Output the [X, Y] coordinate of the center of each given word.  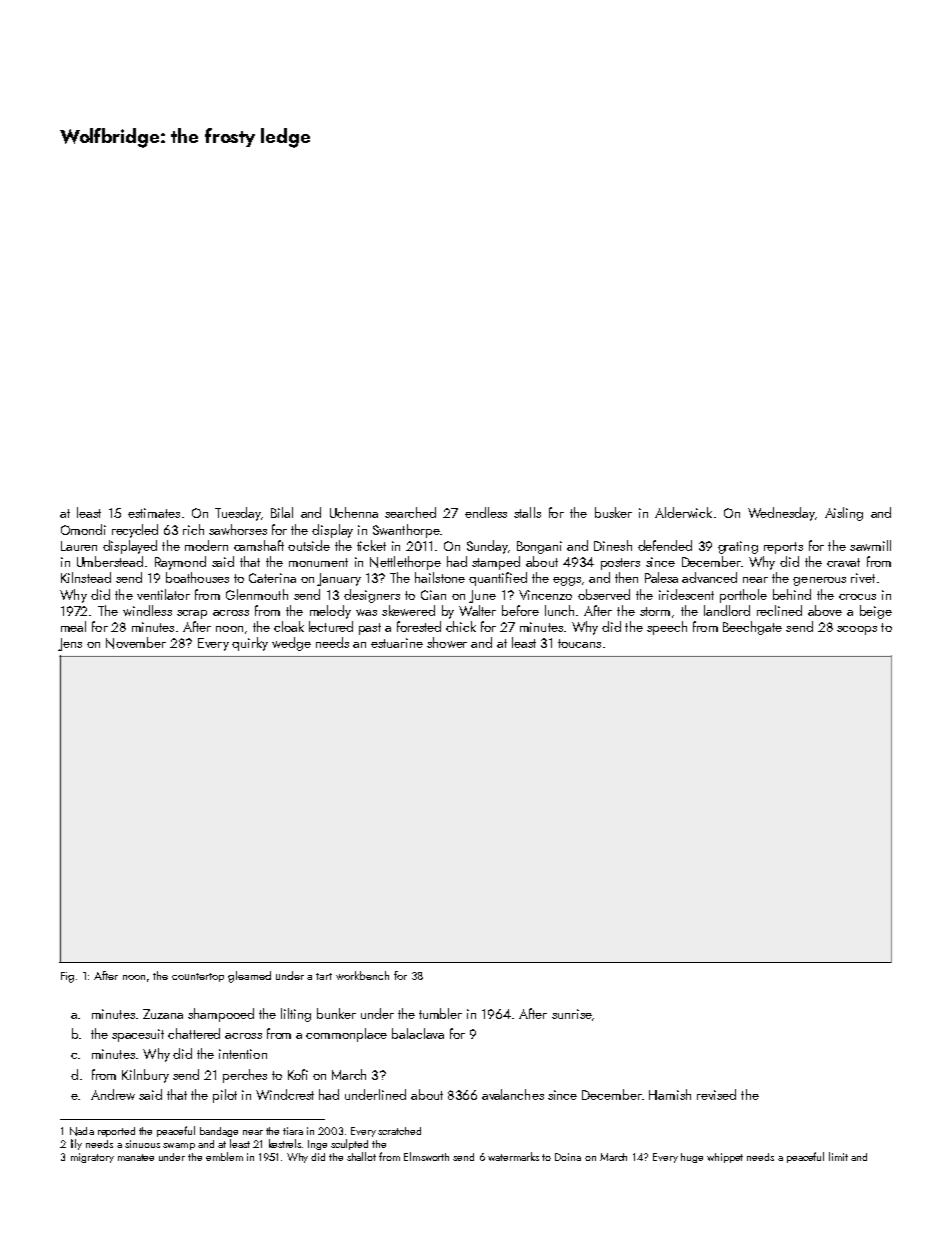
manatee [136, 1157]
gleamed [249, 977]
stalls [527, 512]
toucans [579, 643]
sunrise [572, 1014]
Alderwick [683, 512]
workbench [362, 975]
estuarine [397, 643]
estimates [154, 513]
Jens [70, 644]
